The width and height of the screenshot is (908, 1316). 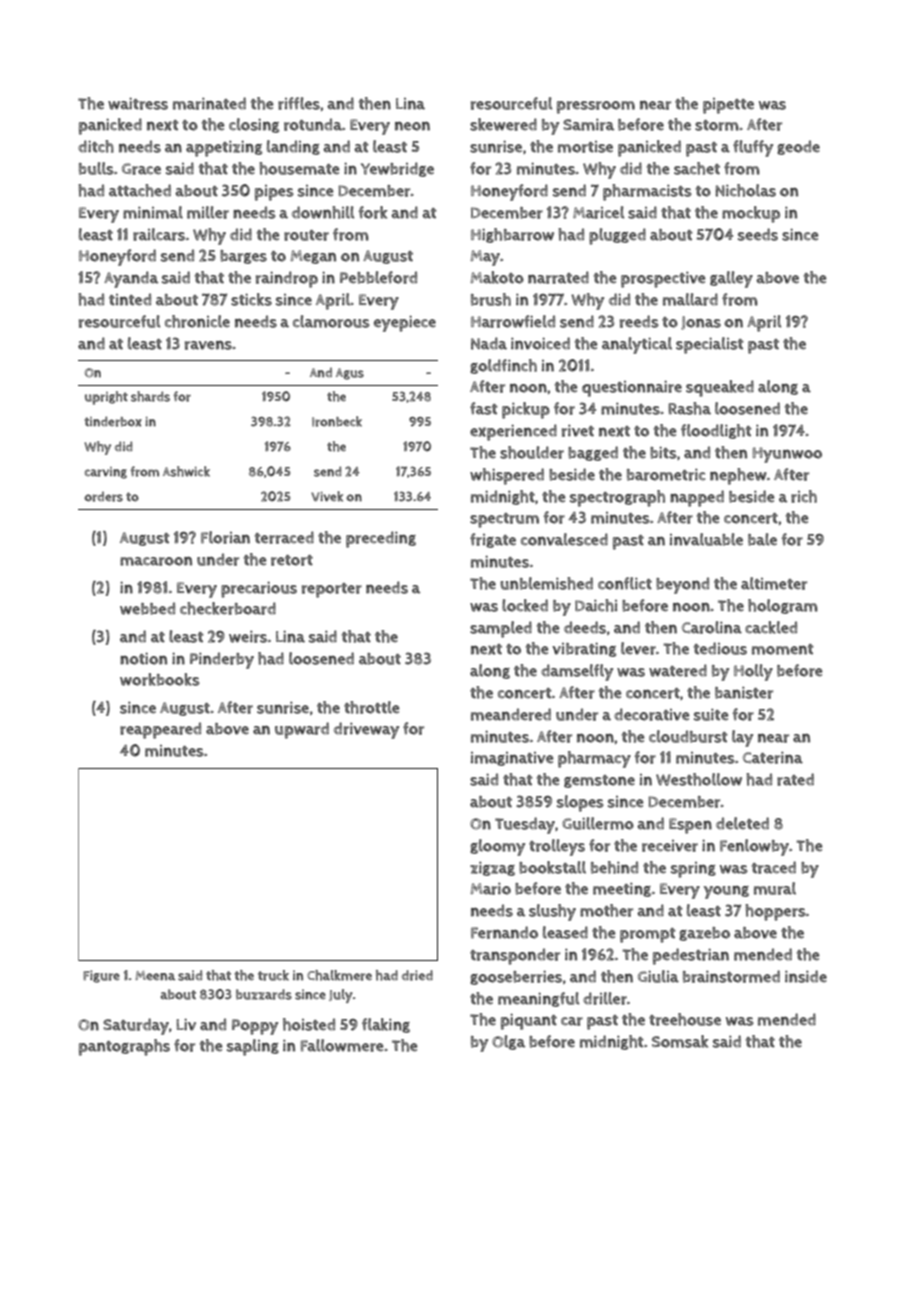 I want to click on skewered, so click(x=503, y=124).
